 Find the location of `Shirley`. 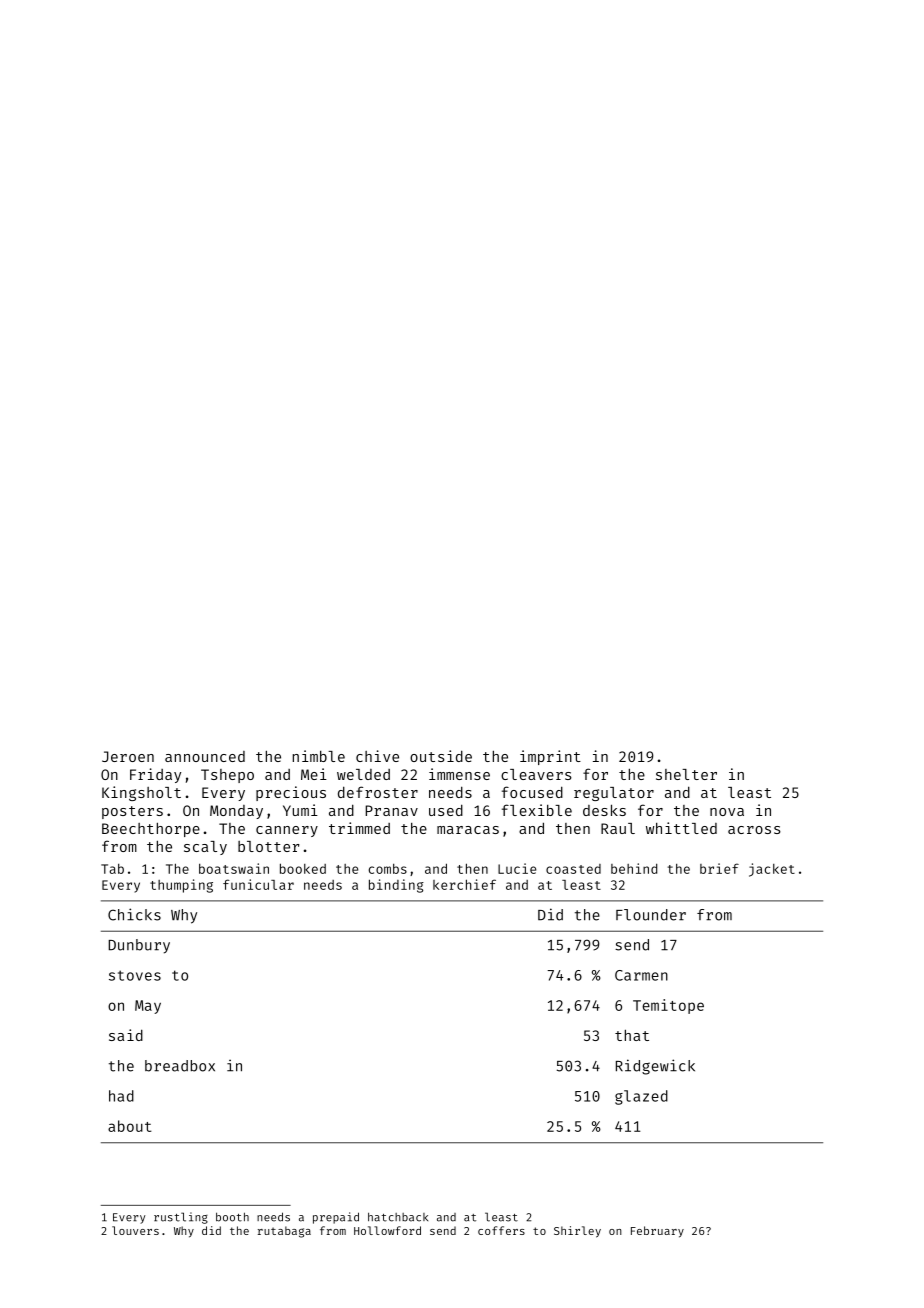

Shirley is located at coordinates (577, 1232).
